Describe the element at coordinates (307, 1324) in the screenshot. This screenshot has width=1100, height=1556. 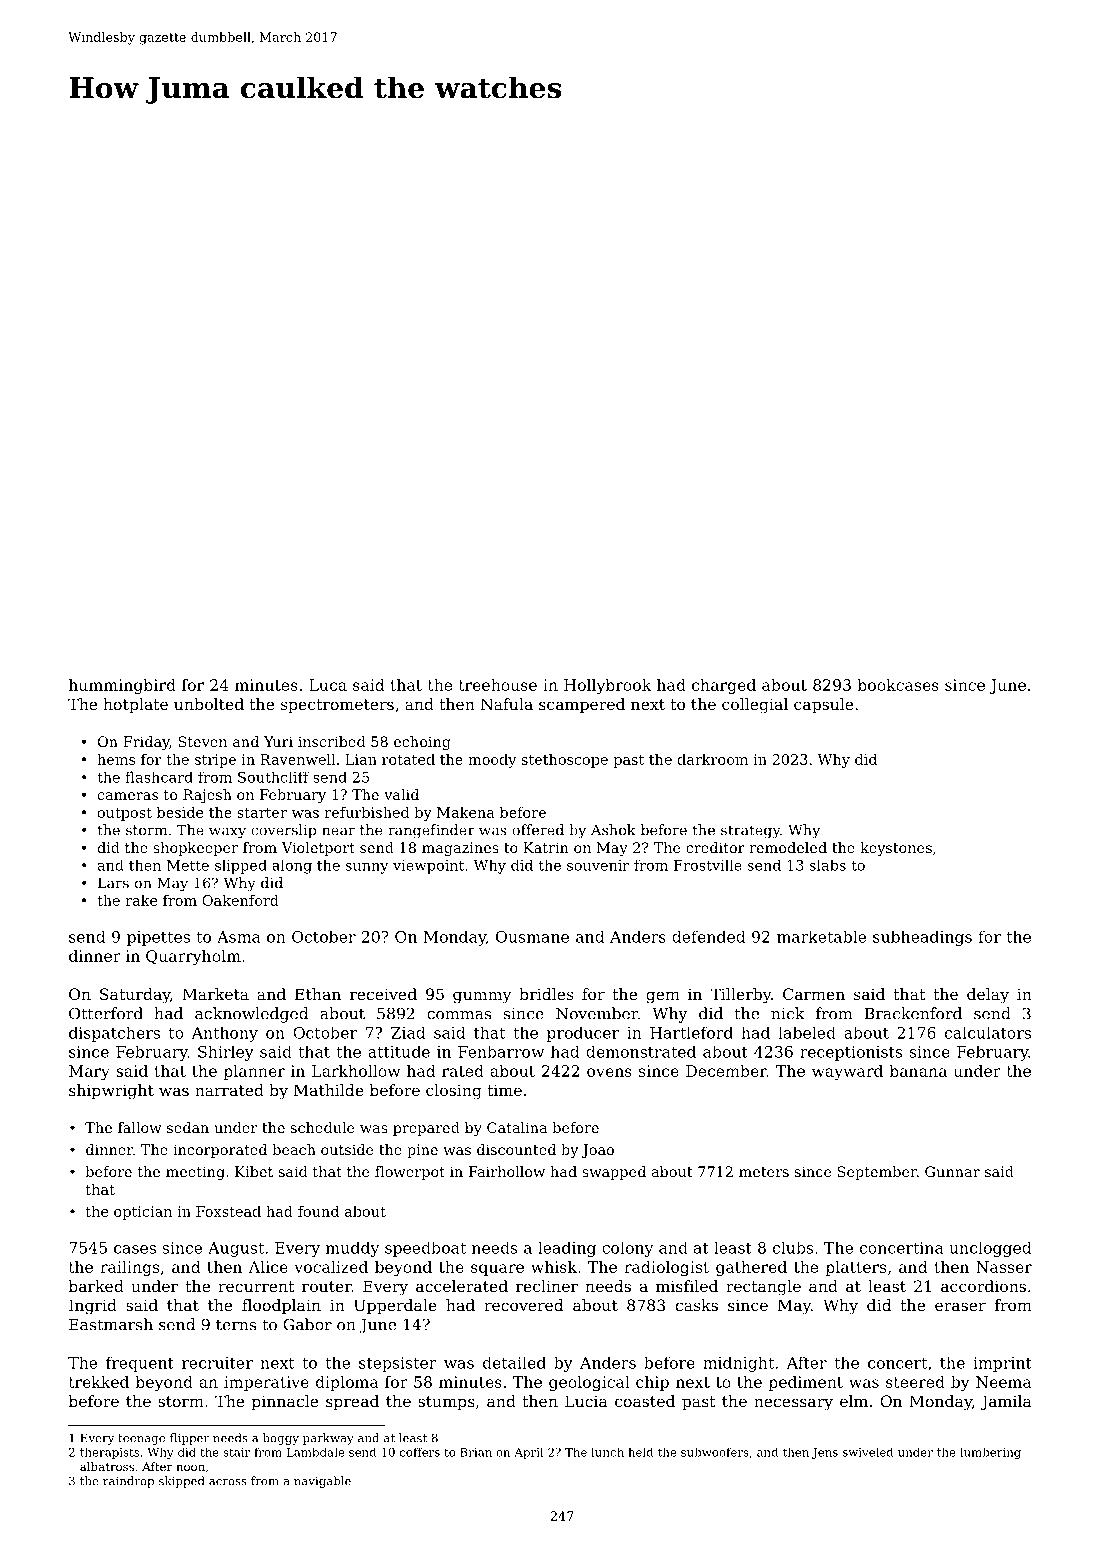
I see `Gabor` at that location.
